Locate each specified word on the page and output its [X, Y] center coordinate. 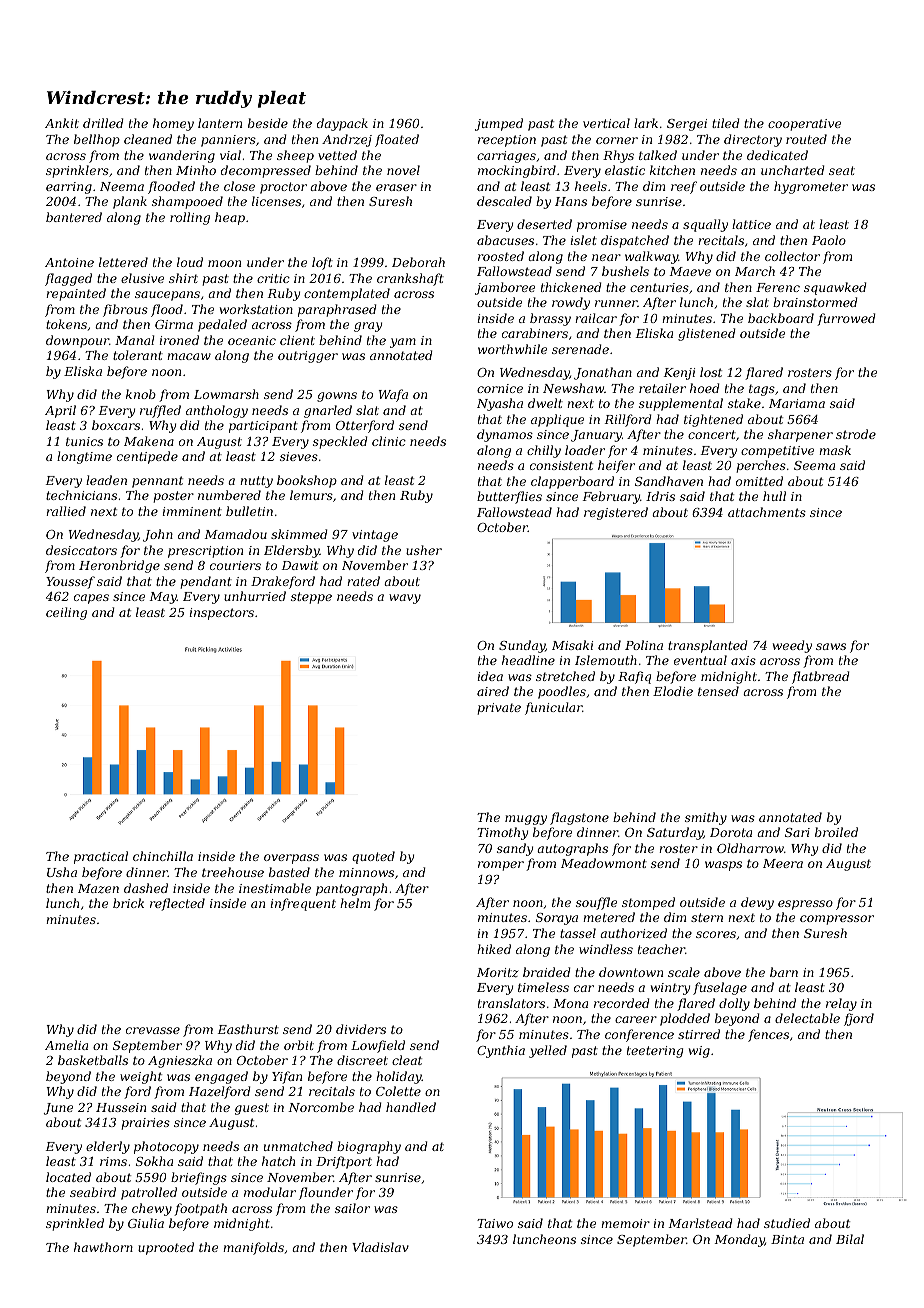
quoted [373, 857]
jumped [499, 124]
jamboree [505, 288]
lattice [751, 224]
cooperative [804, 125]
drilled [103, 123]
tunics [84, 441]
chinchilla [163, 856]
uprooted [166, 1248]
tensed [718, 691]
